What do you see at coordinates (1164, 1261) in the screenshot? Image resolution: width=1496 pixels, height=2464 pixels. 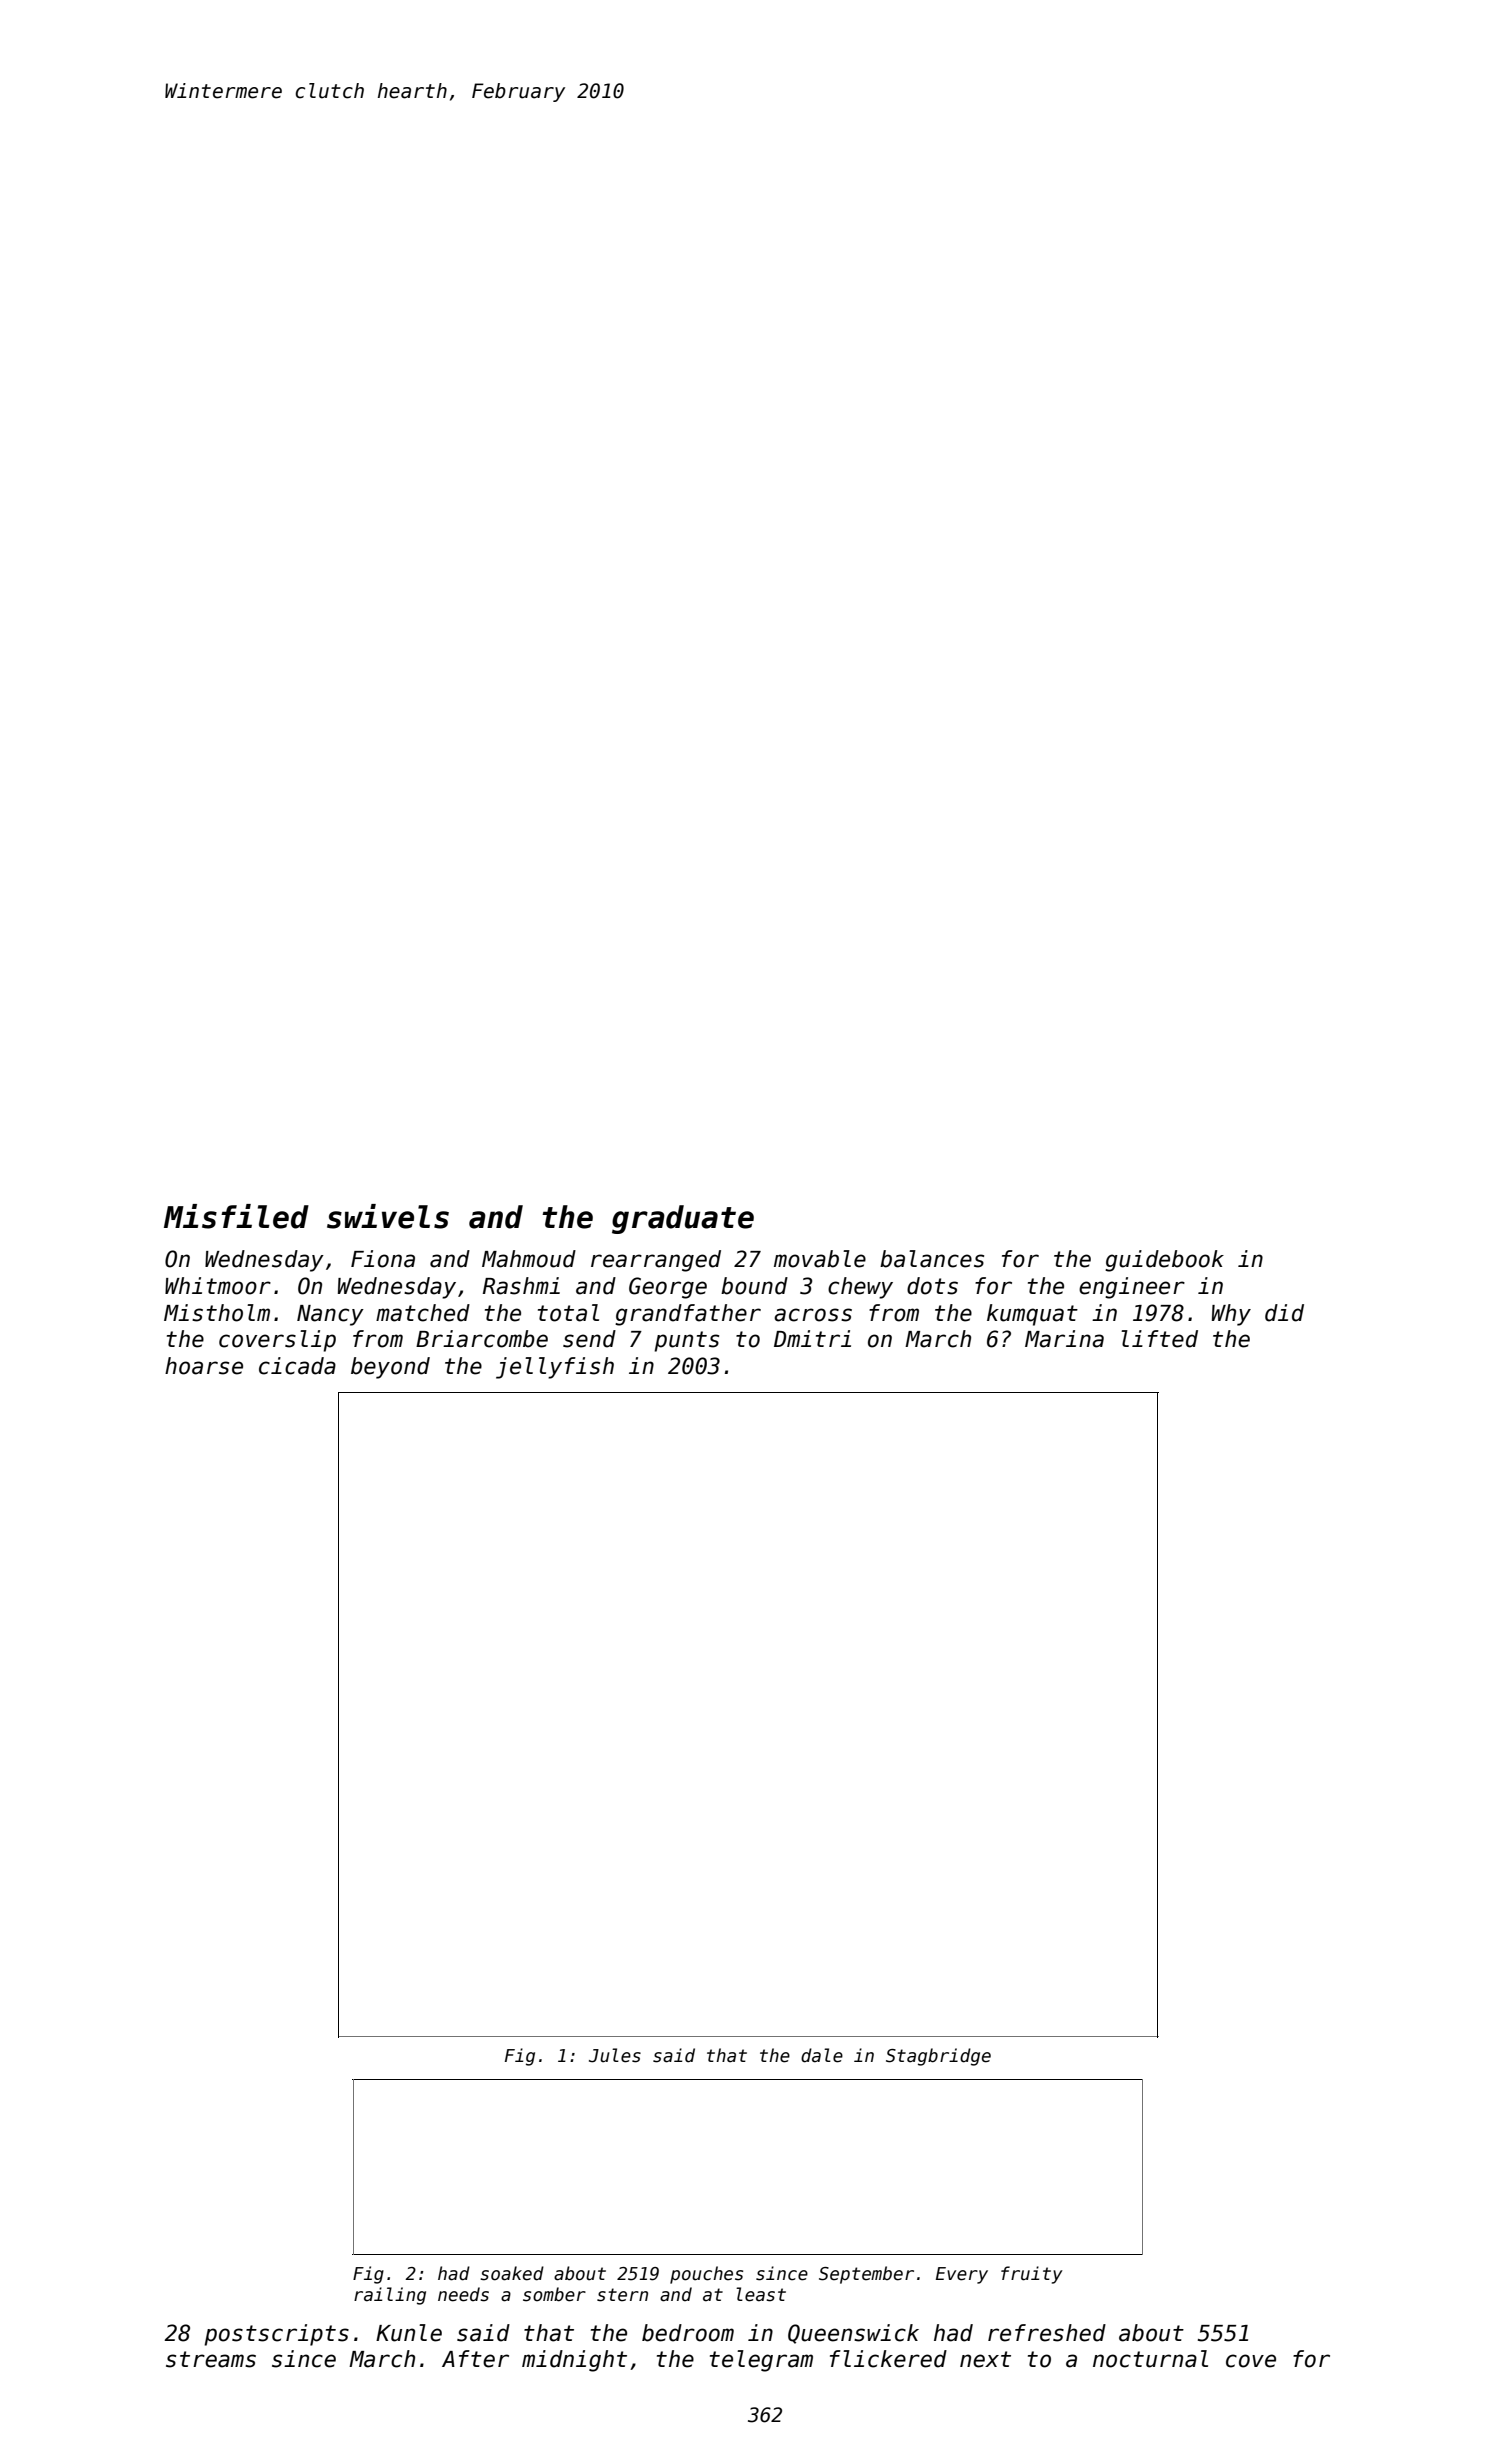 I see `guidebook` at bounding box center [1164, 1261].
